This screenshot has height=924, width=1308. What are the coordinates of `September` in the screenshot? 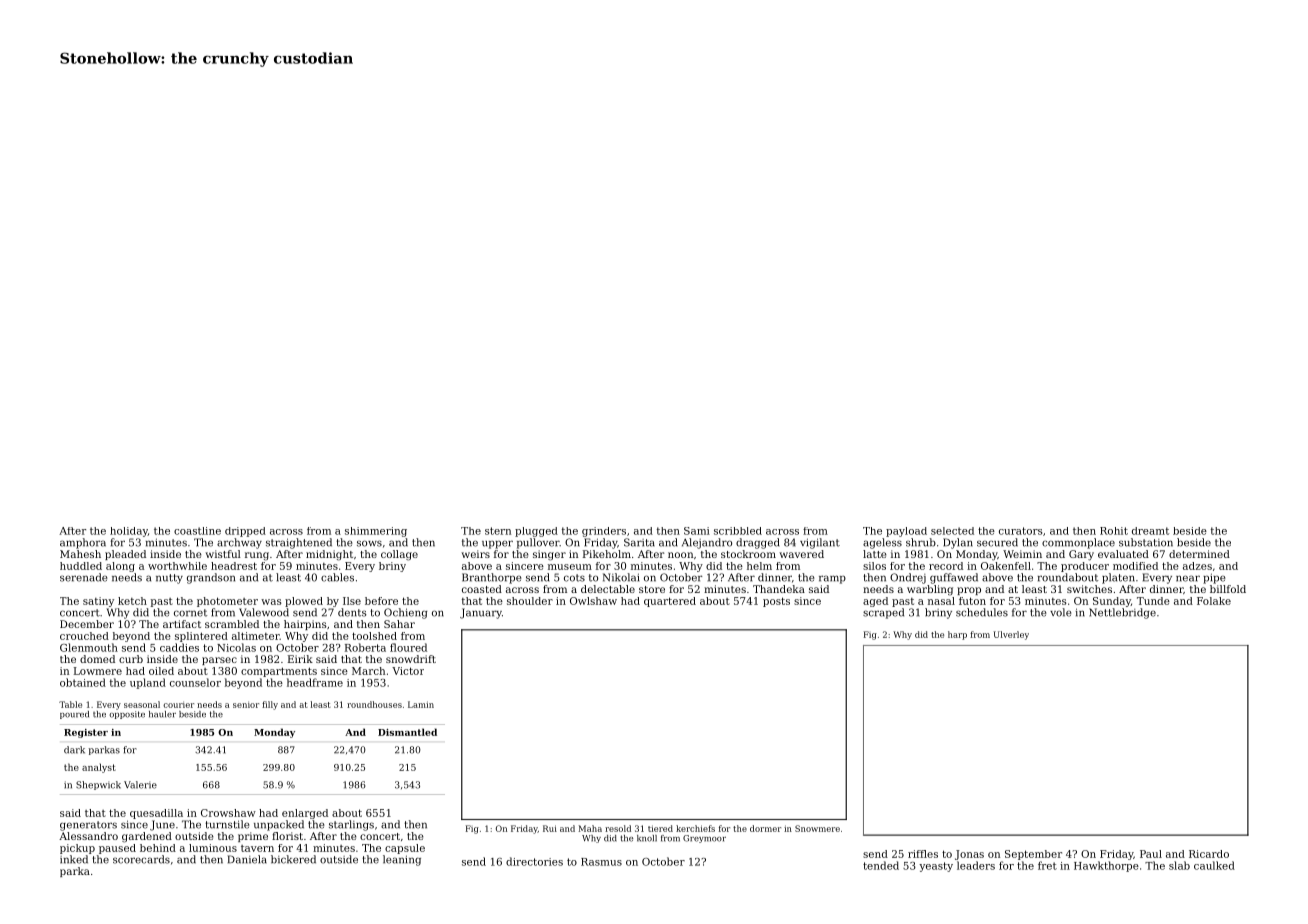 It's located at (1033, 855).
